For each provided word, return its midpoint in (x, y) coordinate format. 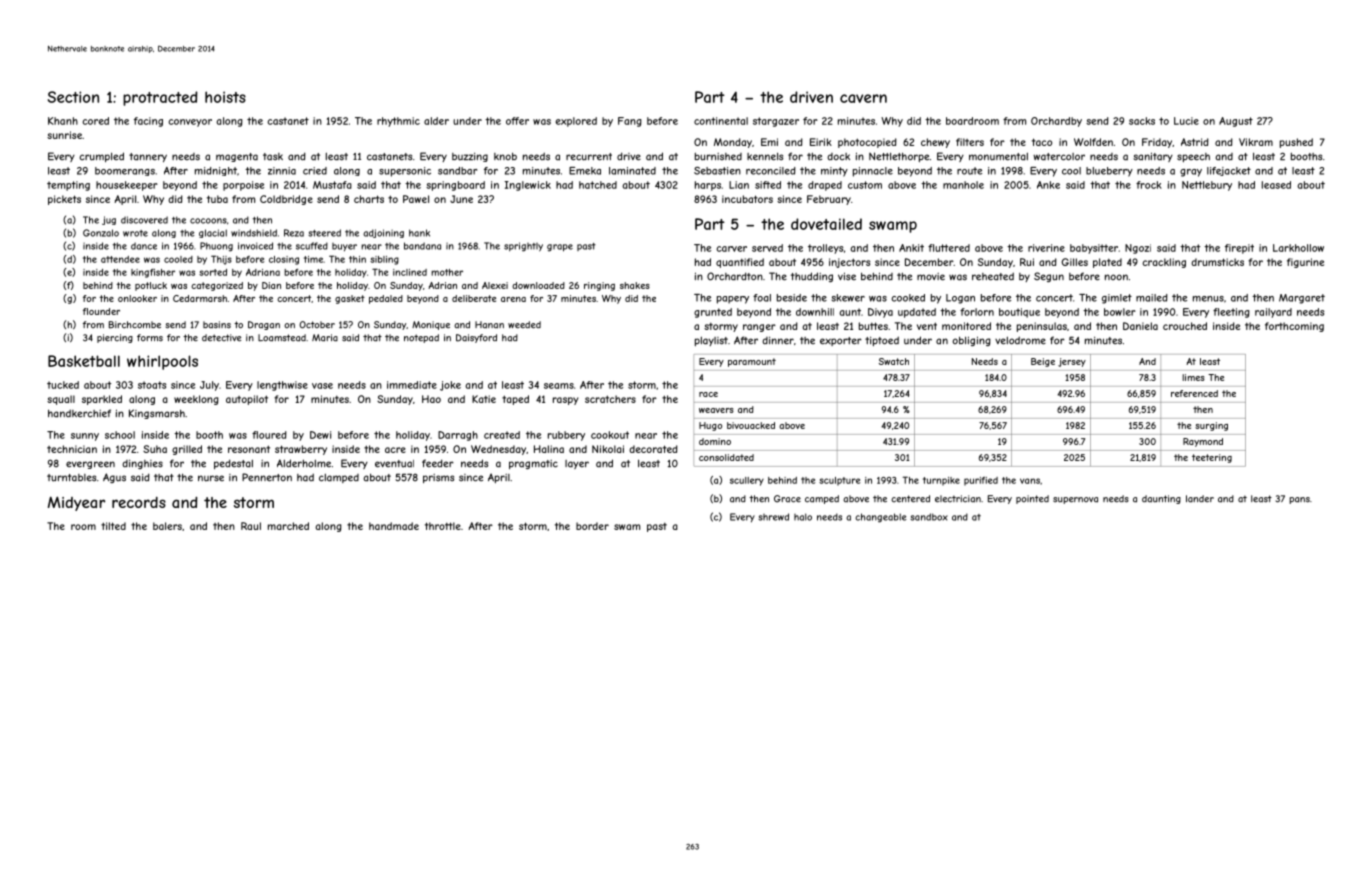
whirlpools (162, 362)
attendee (120, 259)
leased (1276, 185)
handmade (394, 526)
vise (847, 276)
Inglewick (528, 186)
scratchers (610, 399)
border (592, 526)
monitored (966, 326)
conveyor (190, 123)
